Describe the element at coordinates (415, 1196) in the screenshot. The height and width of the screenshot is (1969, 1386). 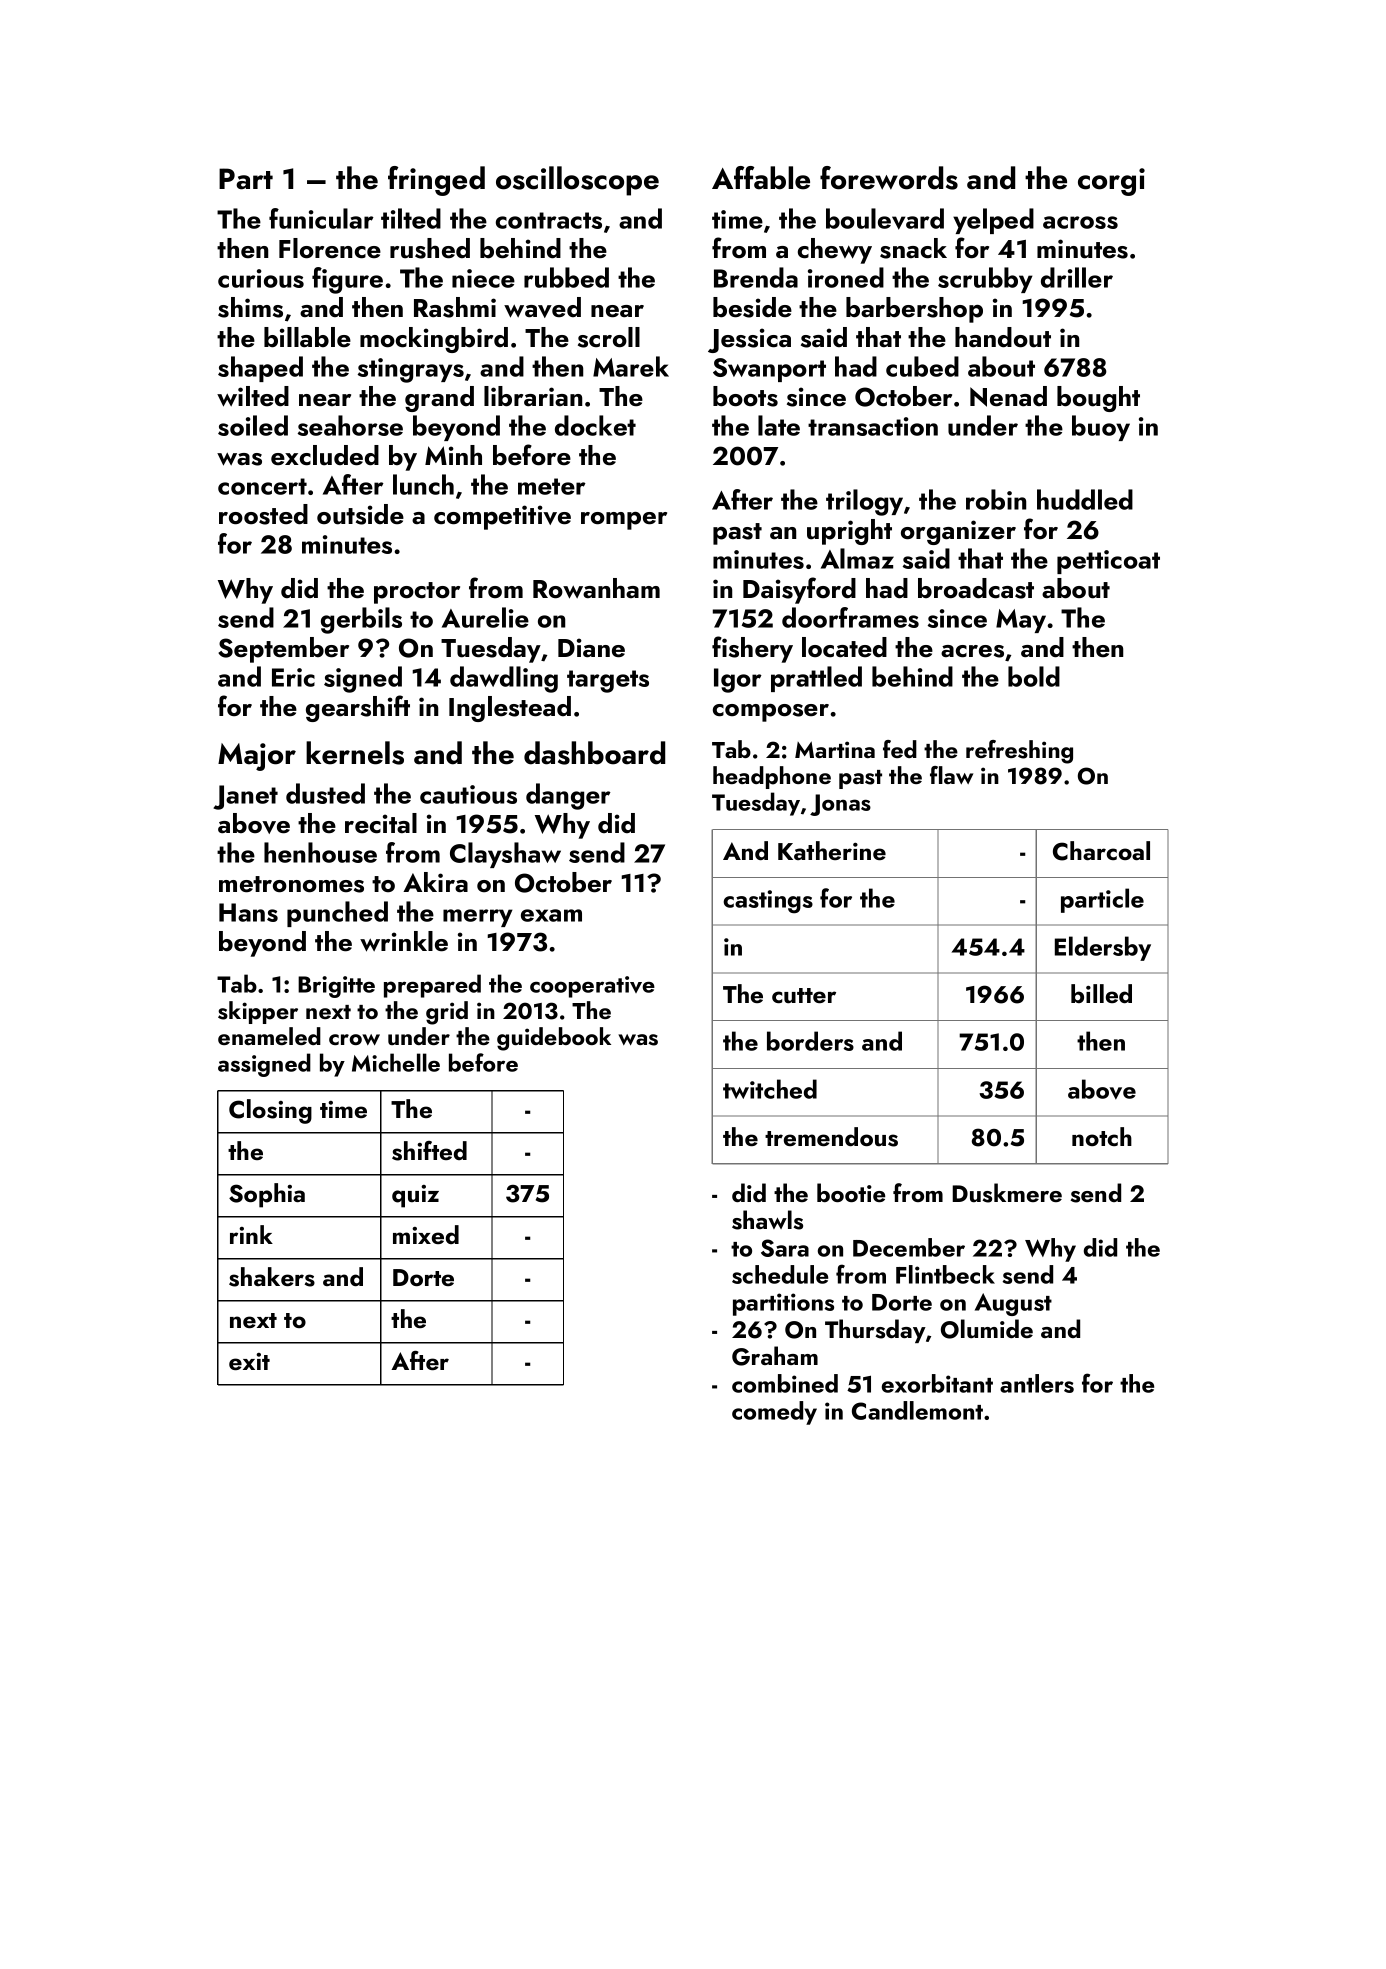
I see `quiz` at that location.
